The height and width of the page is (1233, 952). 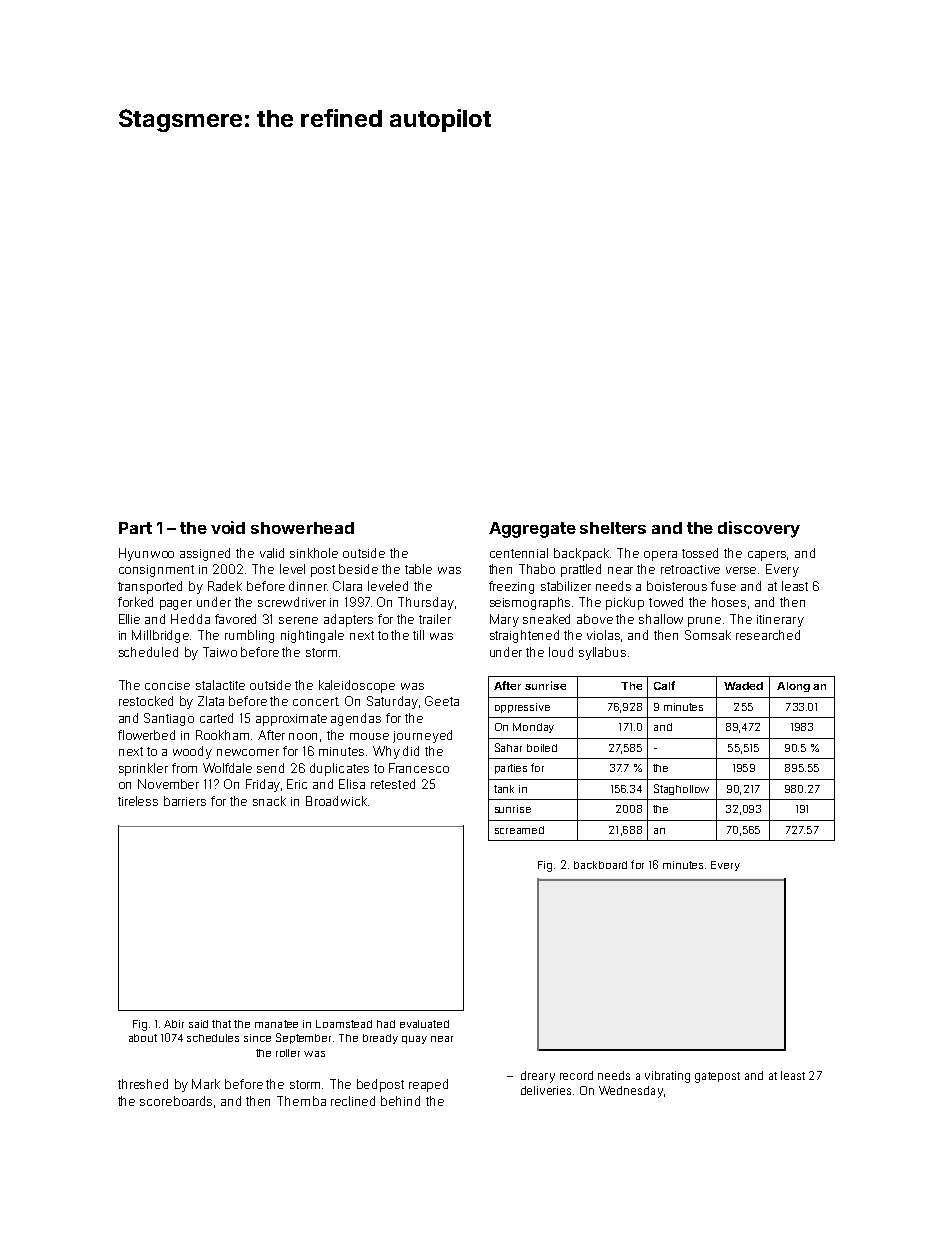 What do you see at coordinates (143, 1084) in the page?
I see `threshed` at bounding box center [143, 1084].
